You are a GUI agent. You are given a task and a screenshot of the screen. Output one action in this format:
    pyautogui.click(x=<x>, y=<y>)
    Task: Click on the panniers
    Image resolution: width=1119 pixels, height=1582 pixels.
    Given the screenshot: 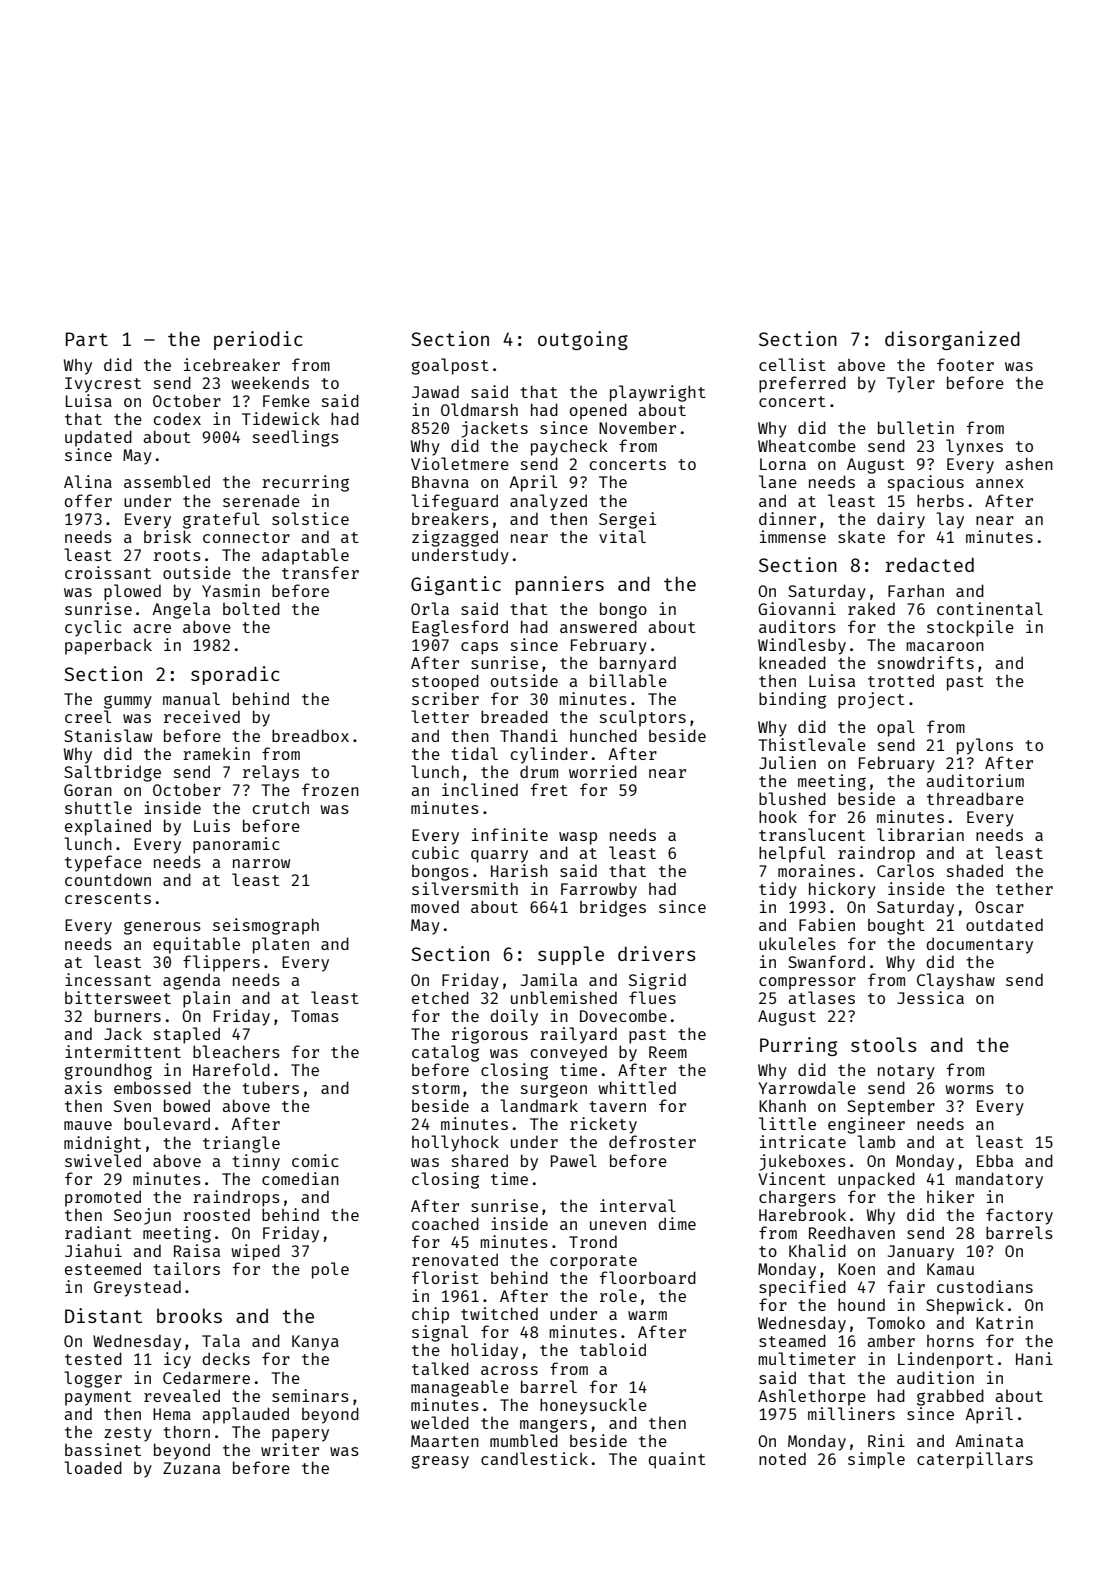 What is the action you would take?
    pyautogui.click(x=560, y=585)
